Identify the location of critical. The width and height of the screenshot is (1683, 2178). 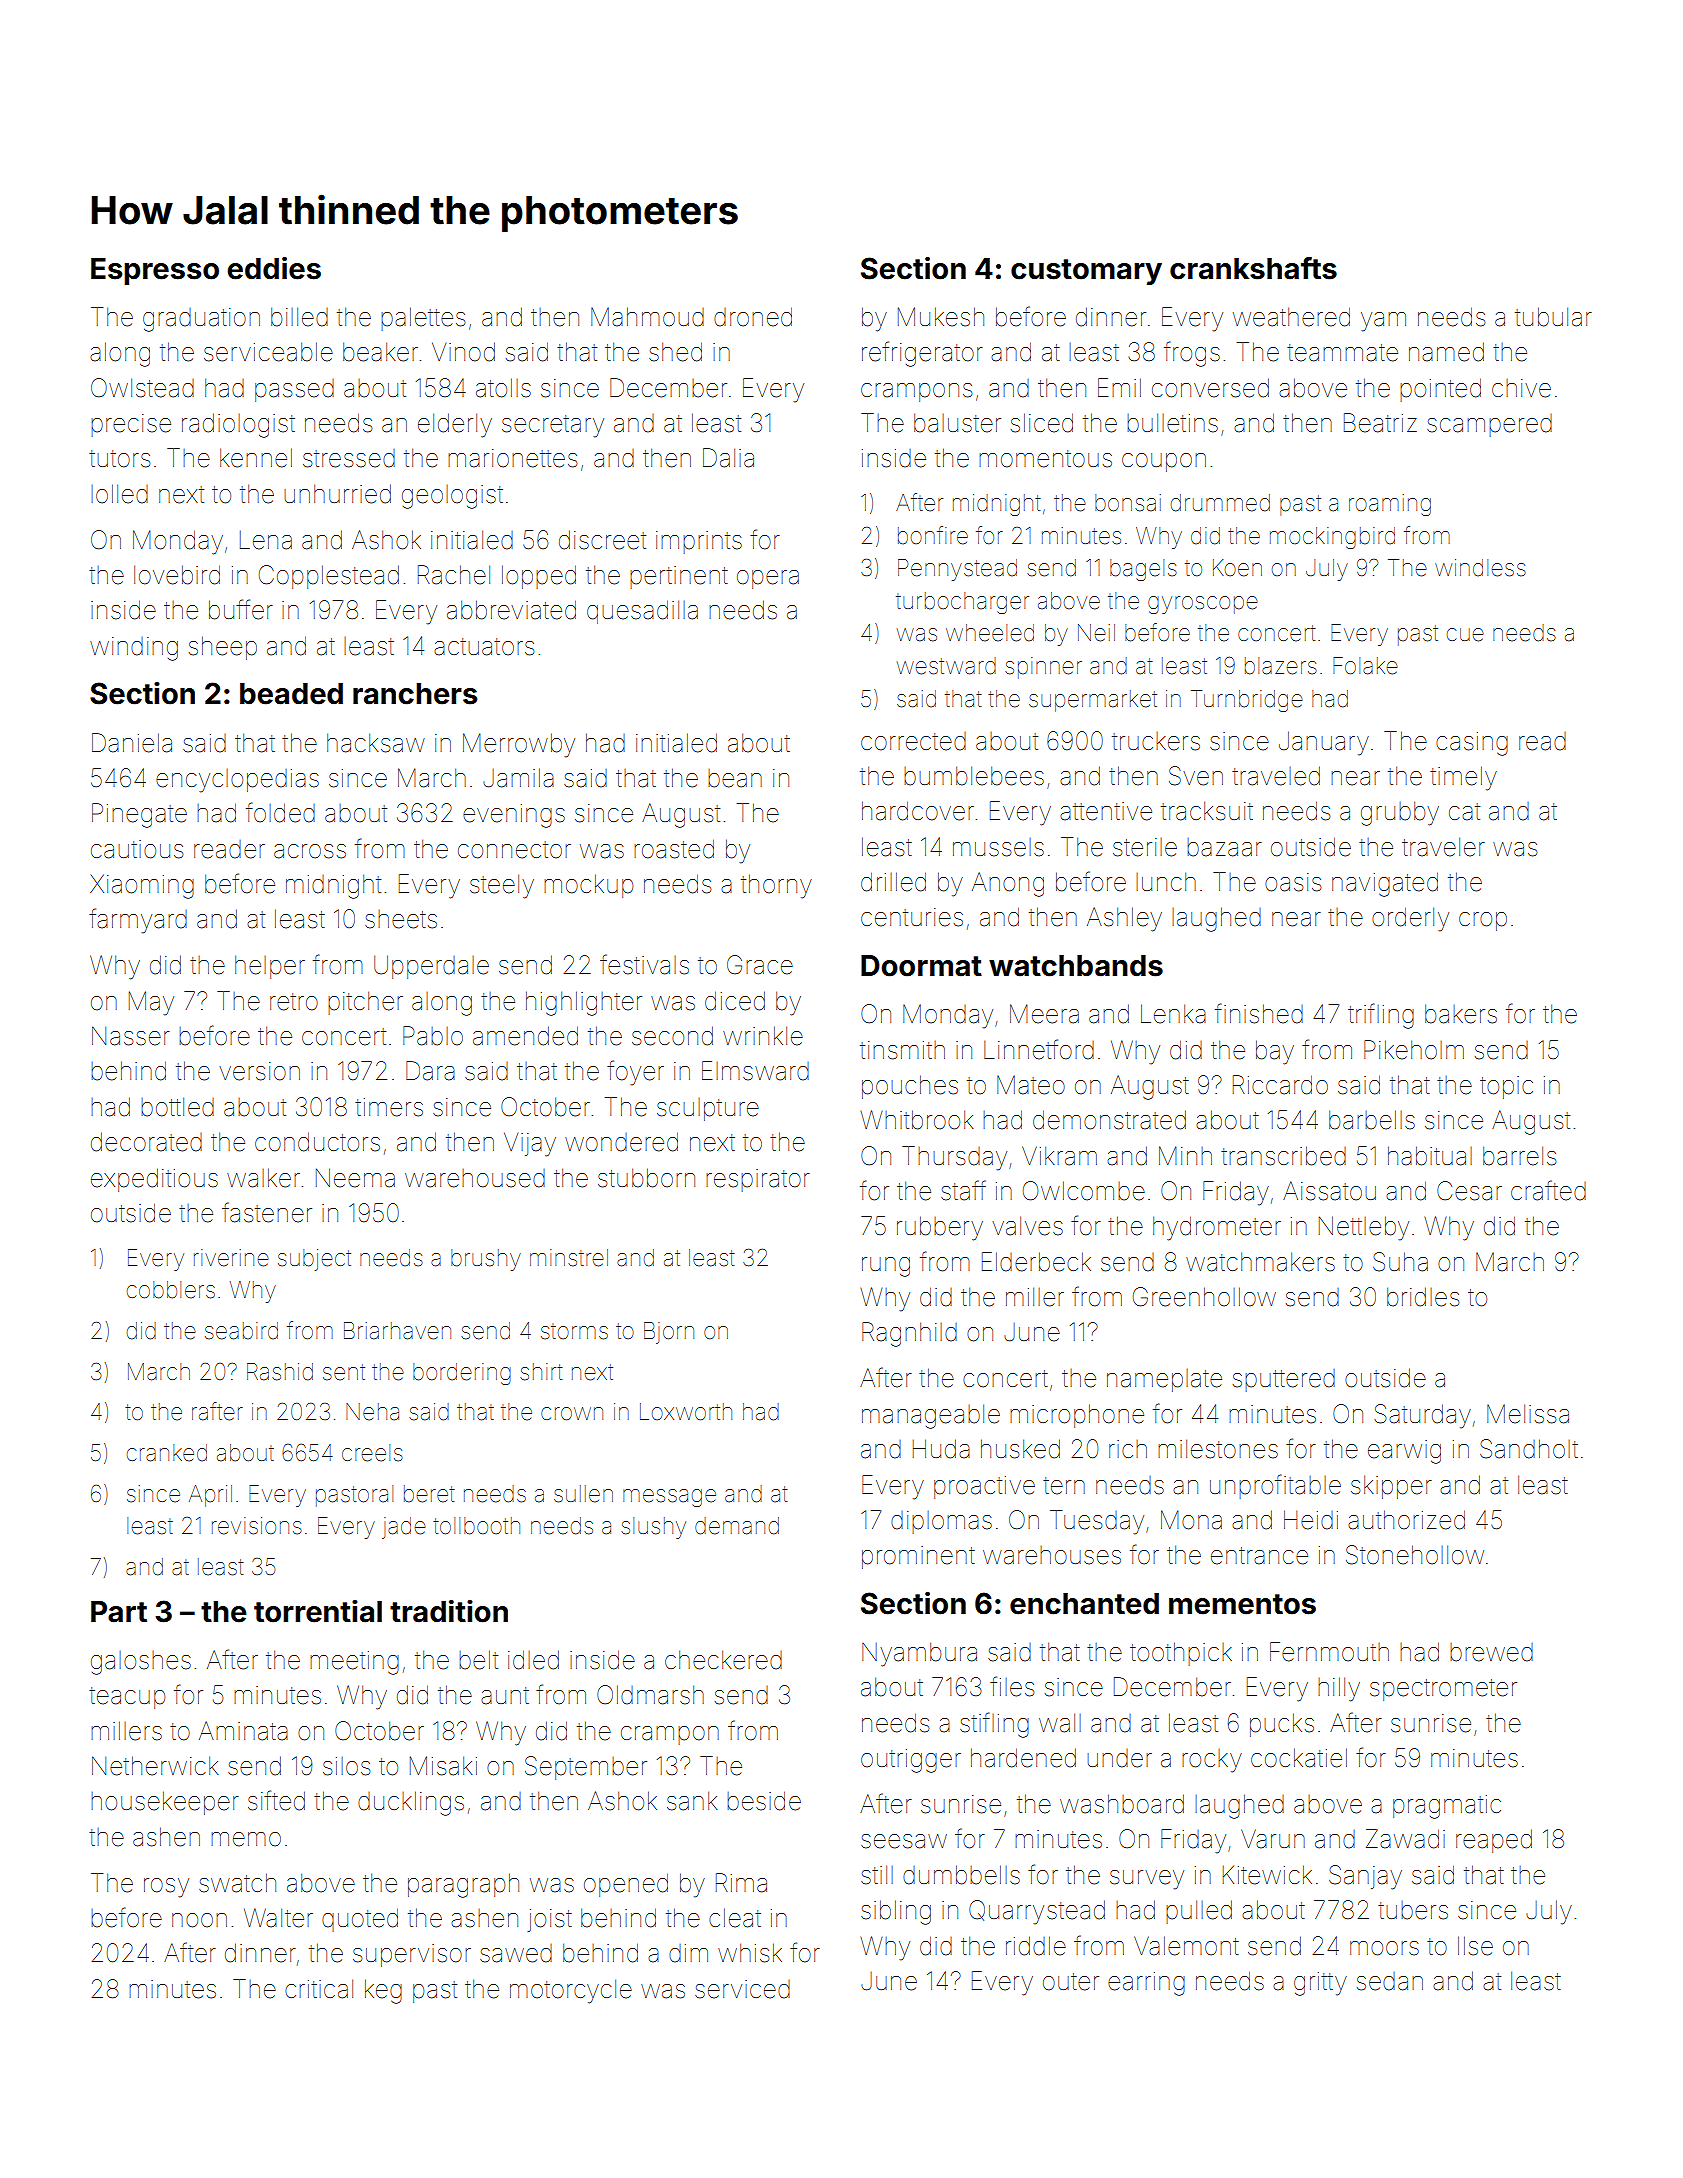
(319, 1989).
